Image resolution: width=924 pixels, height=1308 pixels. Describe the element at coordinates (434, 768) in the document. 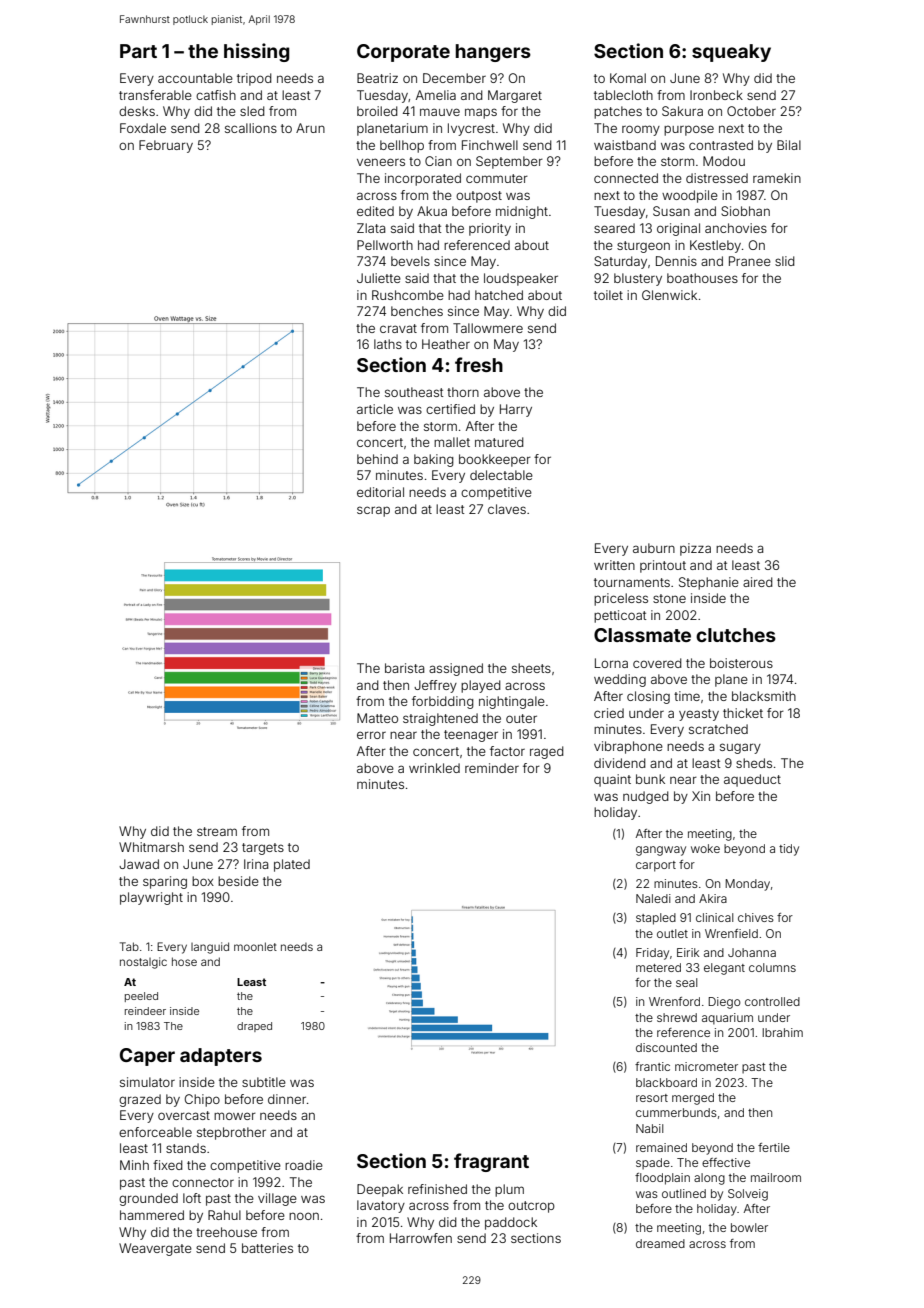

I see `wrinkled` at that location.
